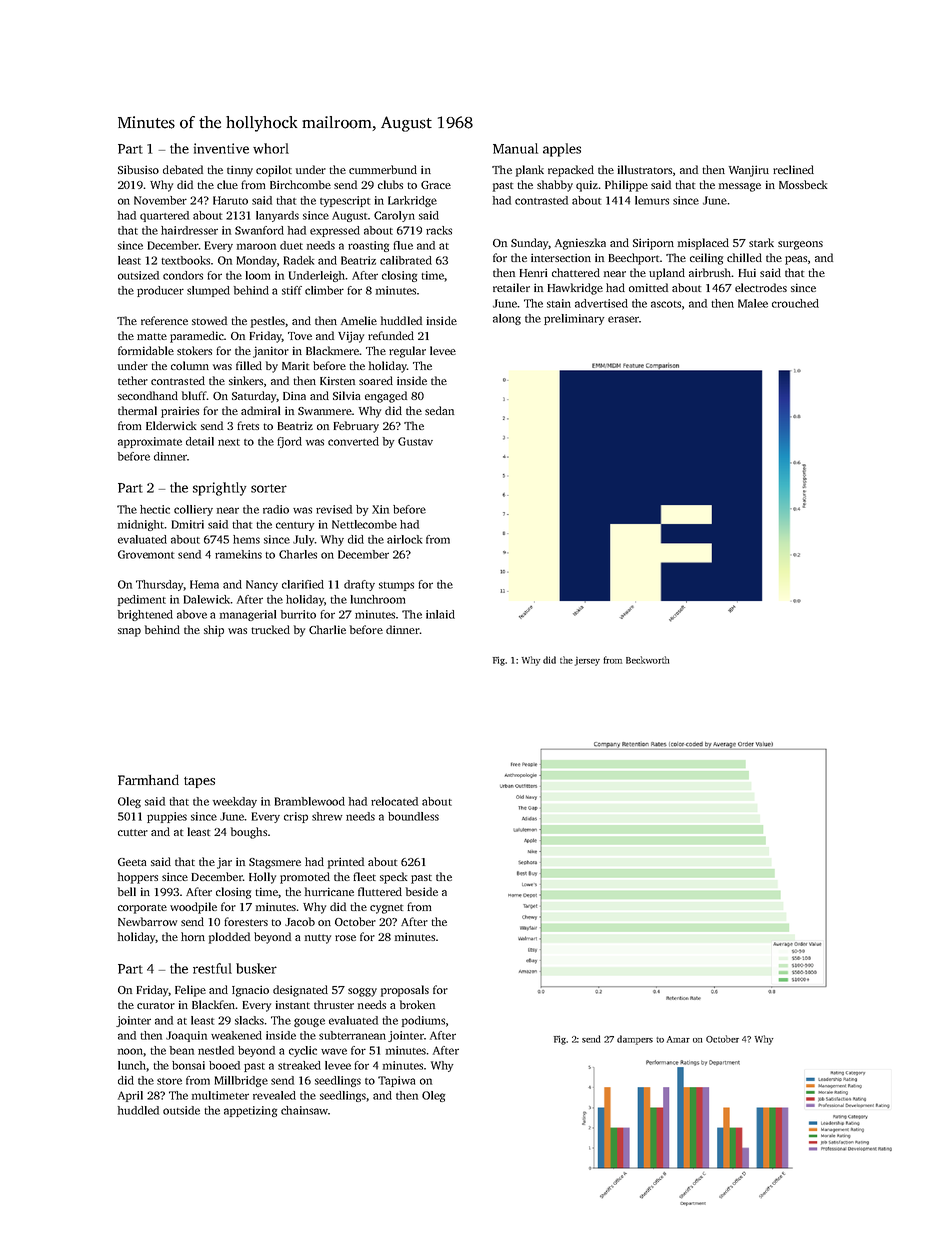 The width and height of the screenshot is (952, 1233). I want to click on Birchcombe, so click(300, 184).
